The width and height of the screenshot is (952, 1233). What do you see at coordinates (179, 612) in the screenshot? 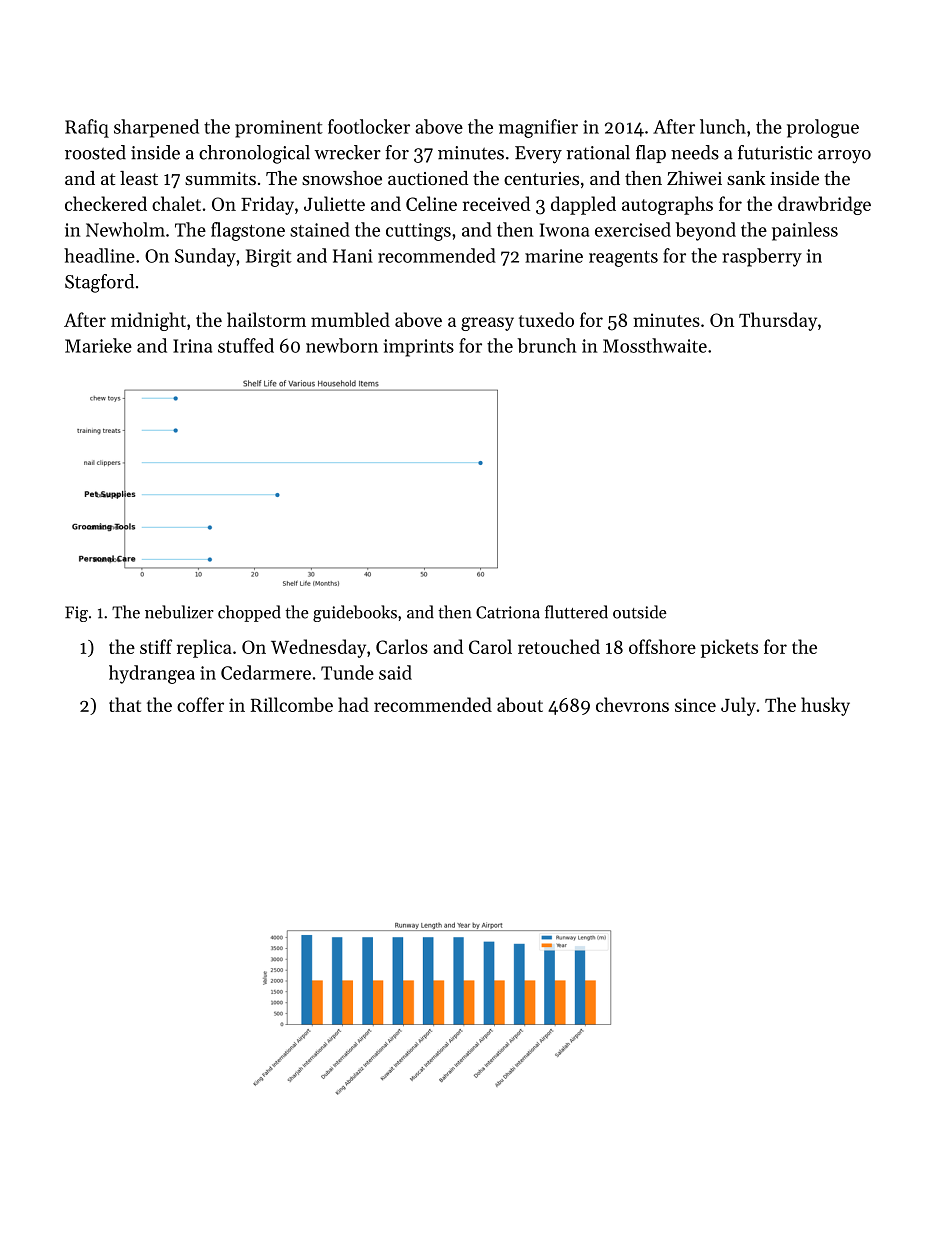
I see `nebulizer` at bounding box center [179, 612].
